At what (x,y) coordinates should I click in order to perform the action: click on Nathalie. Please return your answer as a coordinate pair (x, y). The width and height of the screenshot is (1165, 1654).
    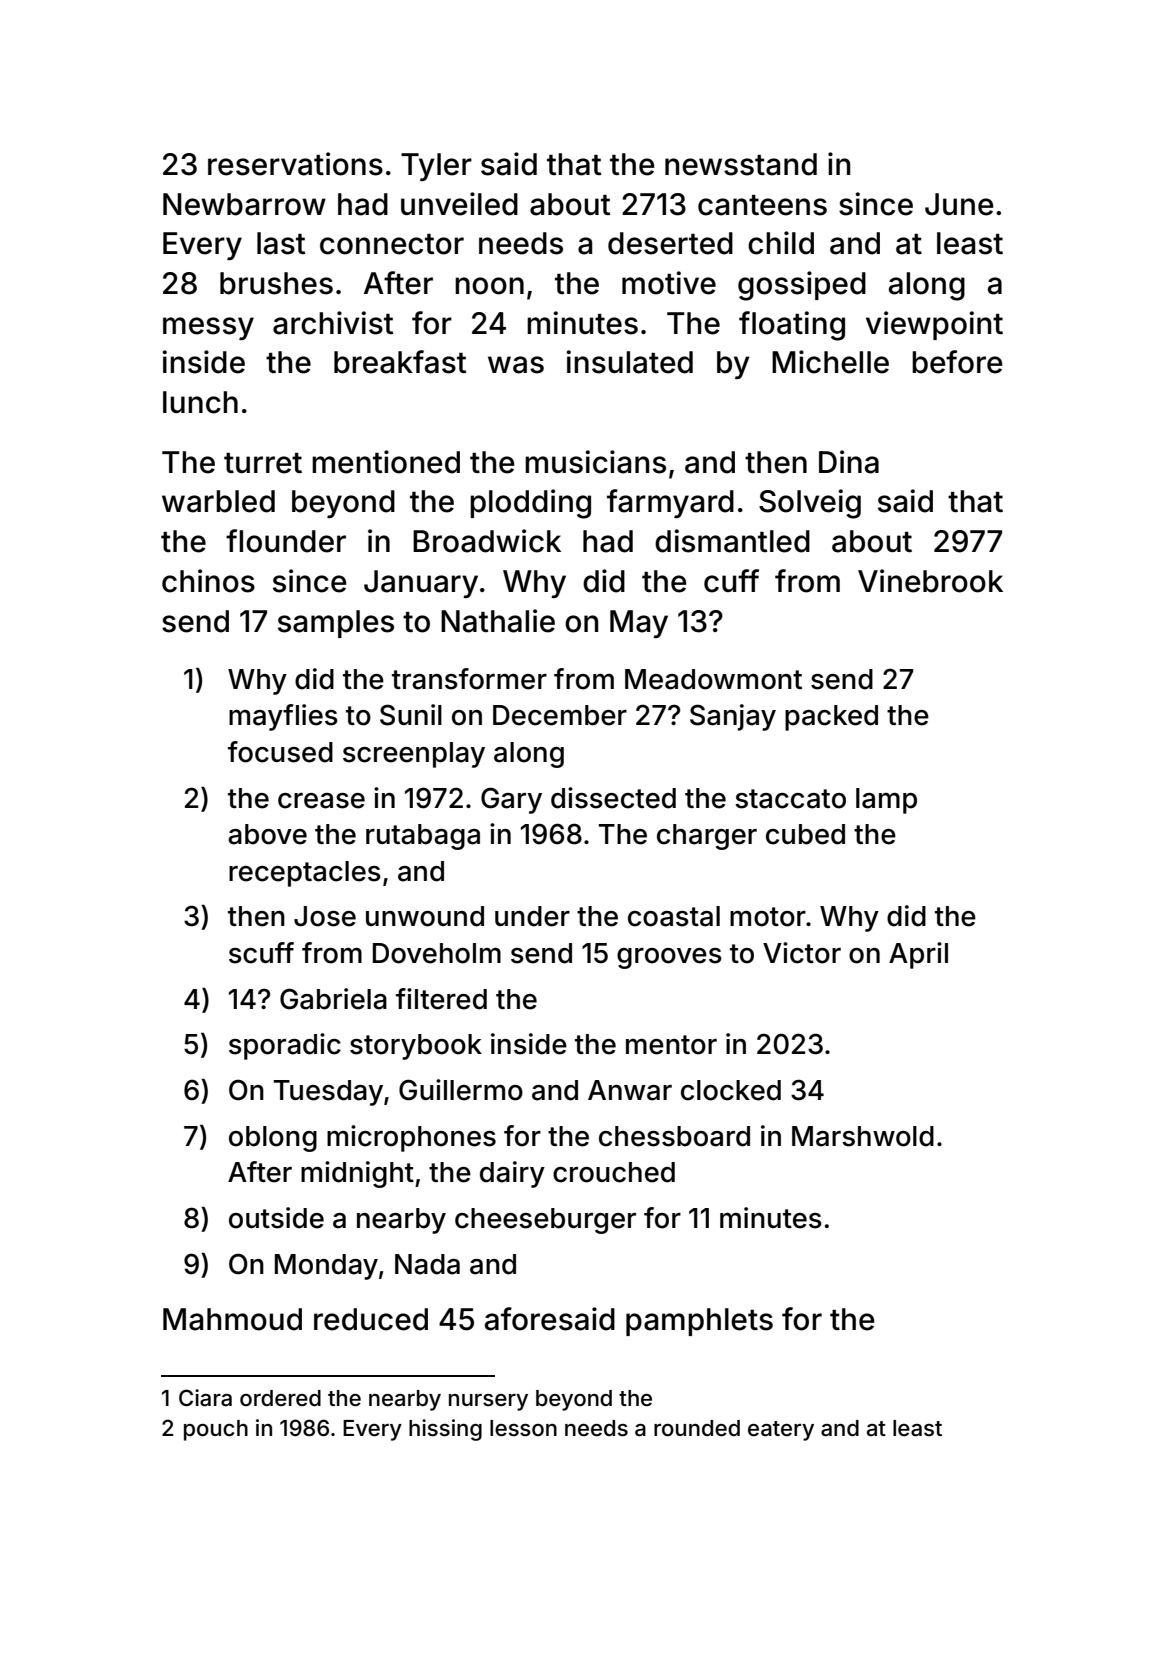
    Looking at the image, I should click on (498, 621).
